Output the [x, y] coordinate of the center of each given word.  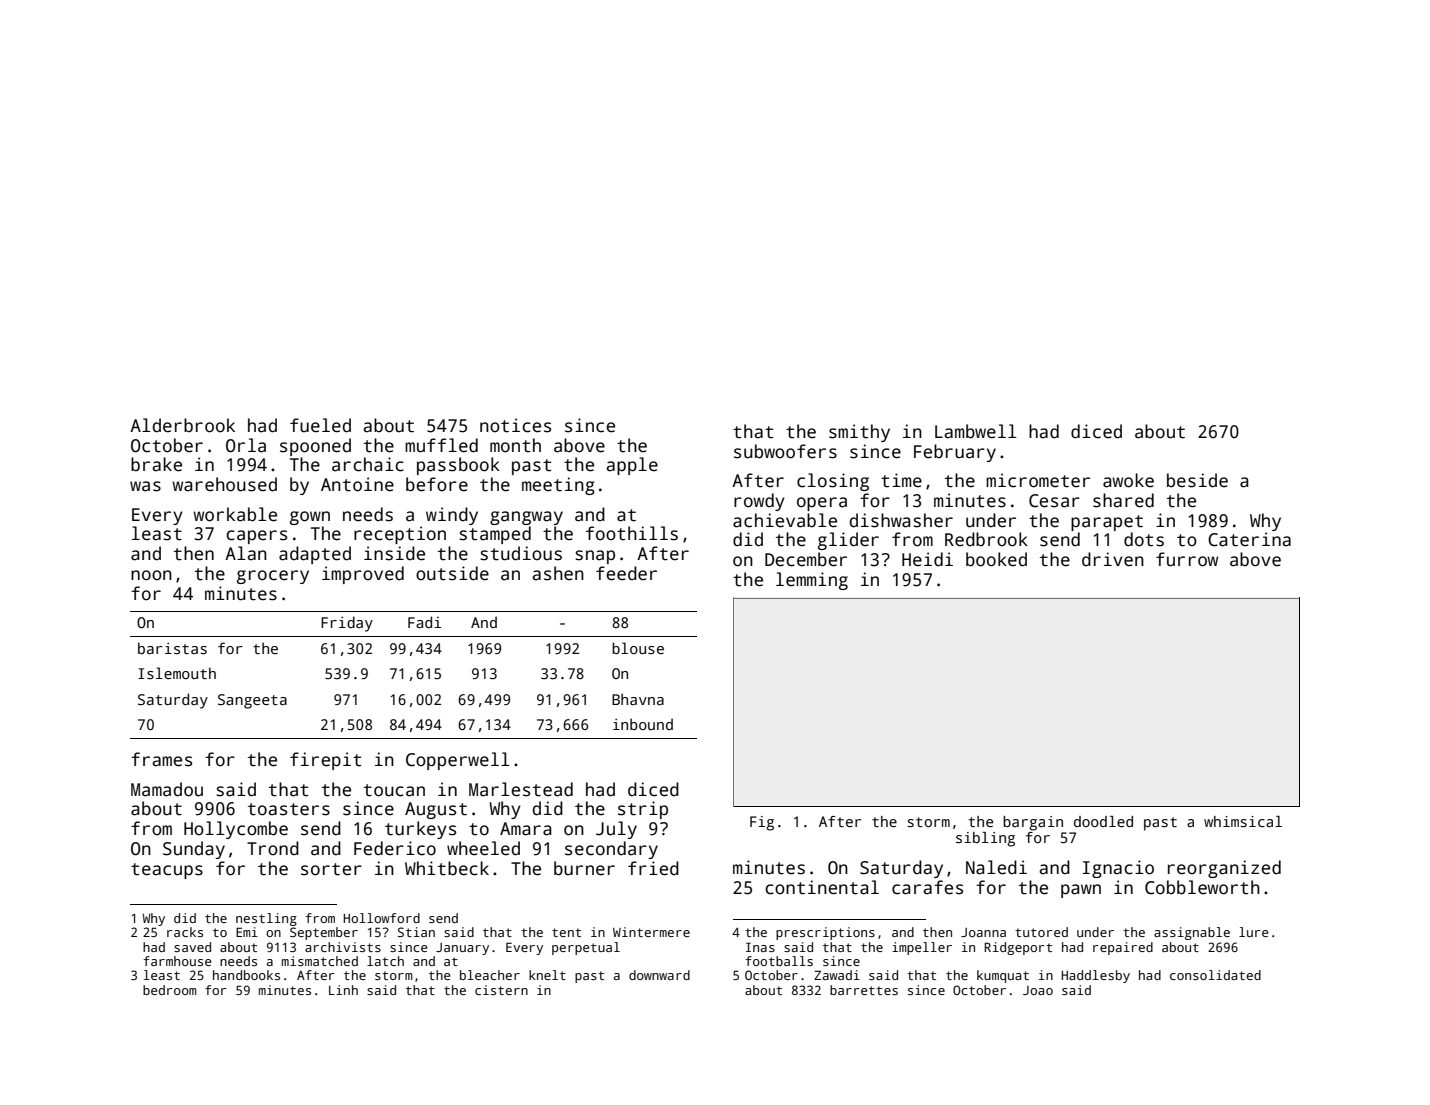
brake [156, 464]
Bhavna [638, 699]
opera [822, 504]
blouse [638, 648]
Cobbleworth [1202, 887]
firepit [325, 761]
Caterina [1249, 539]
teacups [167, 871]
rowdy [759, 502]
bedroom [170, 990]
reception [400, 535]
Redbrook [986, 539]
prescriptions [825, 933]
